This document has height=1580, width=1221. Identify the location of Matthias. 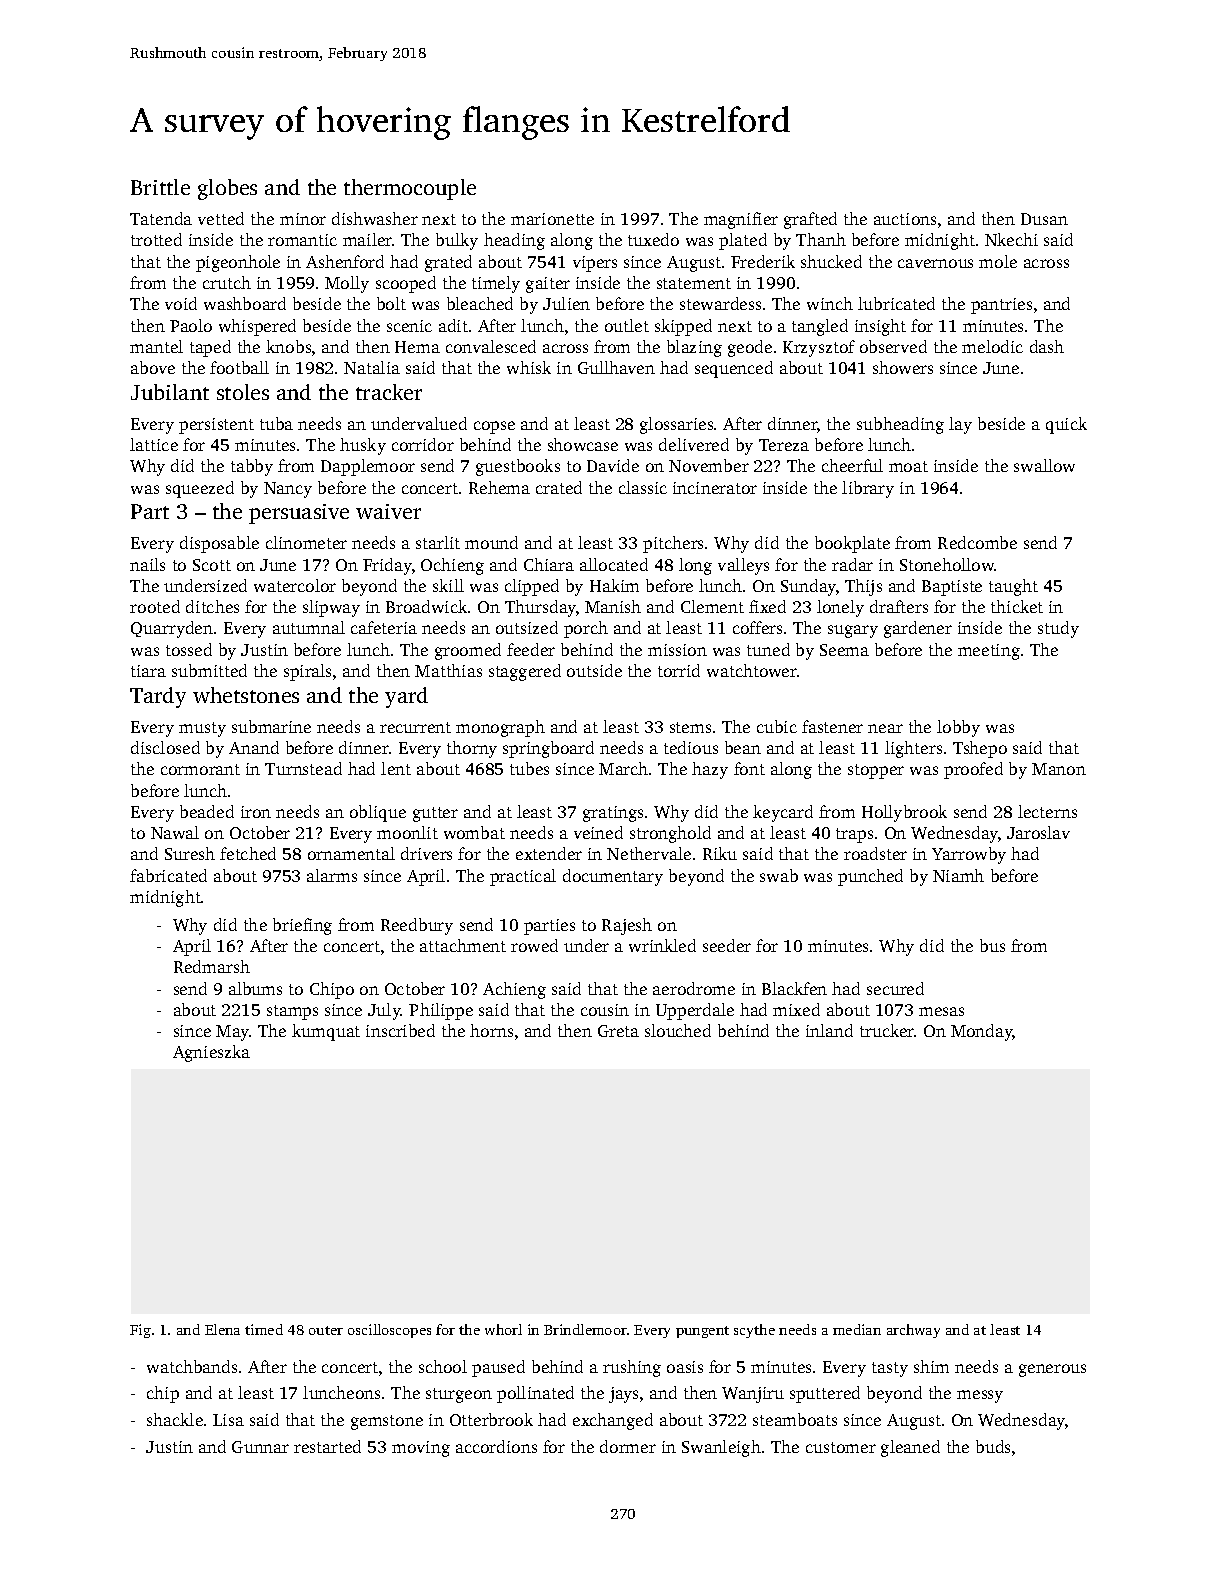
(448, 670).
